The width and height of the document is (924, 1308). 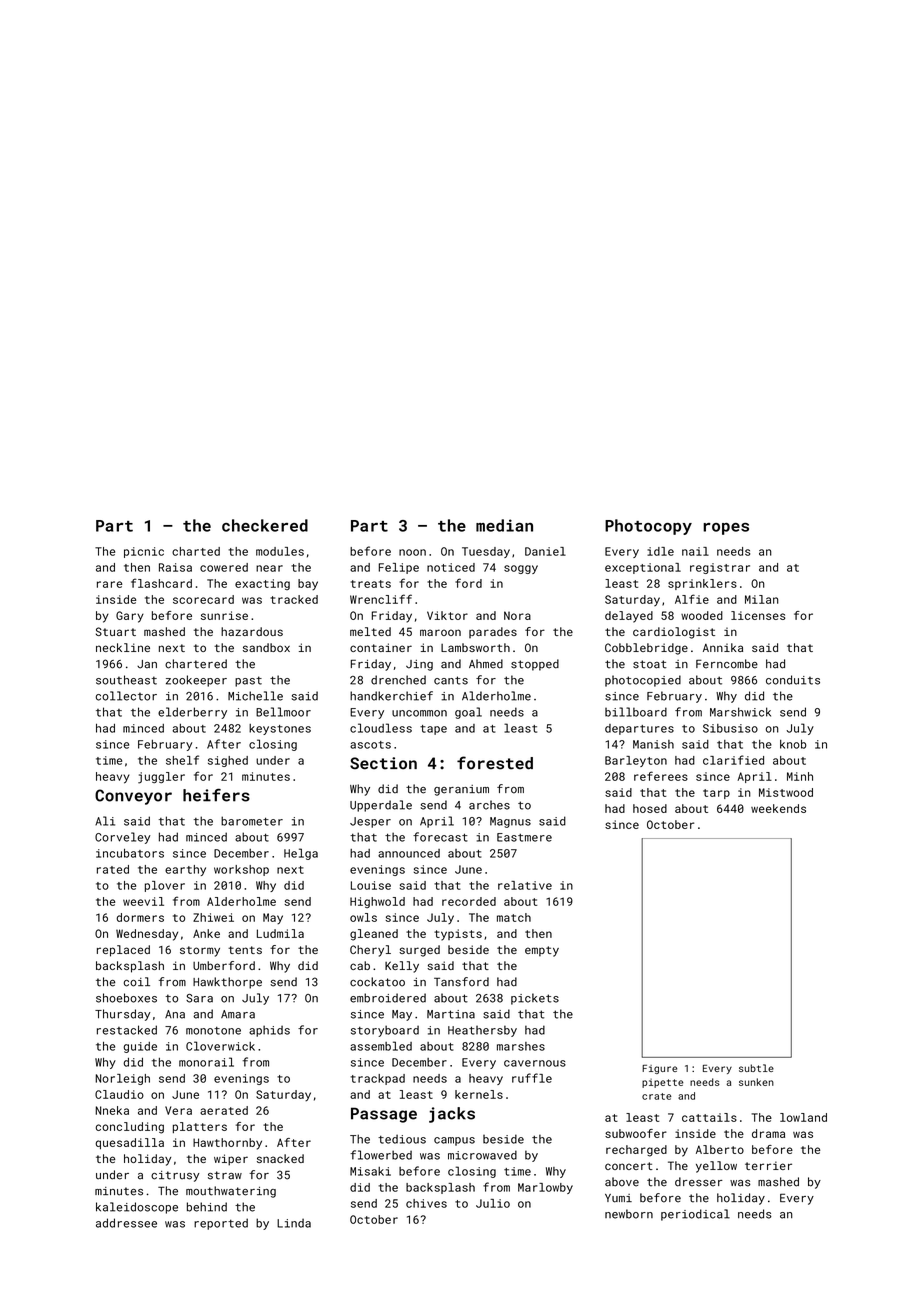 I want to click on Conveyor, so click(x=133, y=797).
